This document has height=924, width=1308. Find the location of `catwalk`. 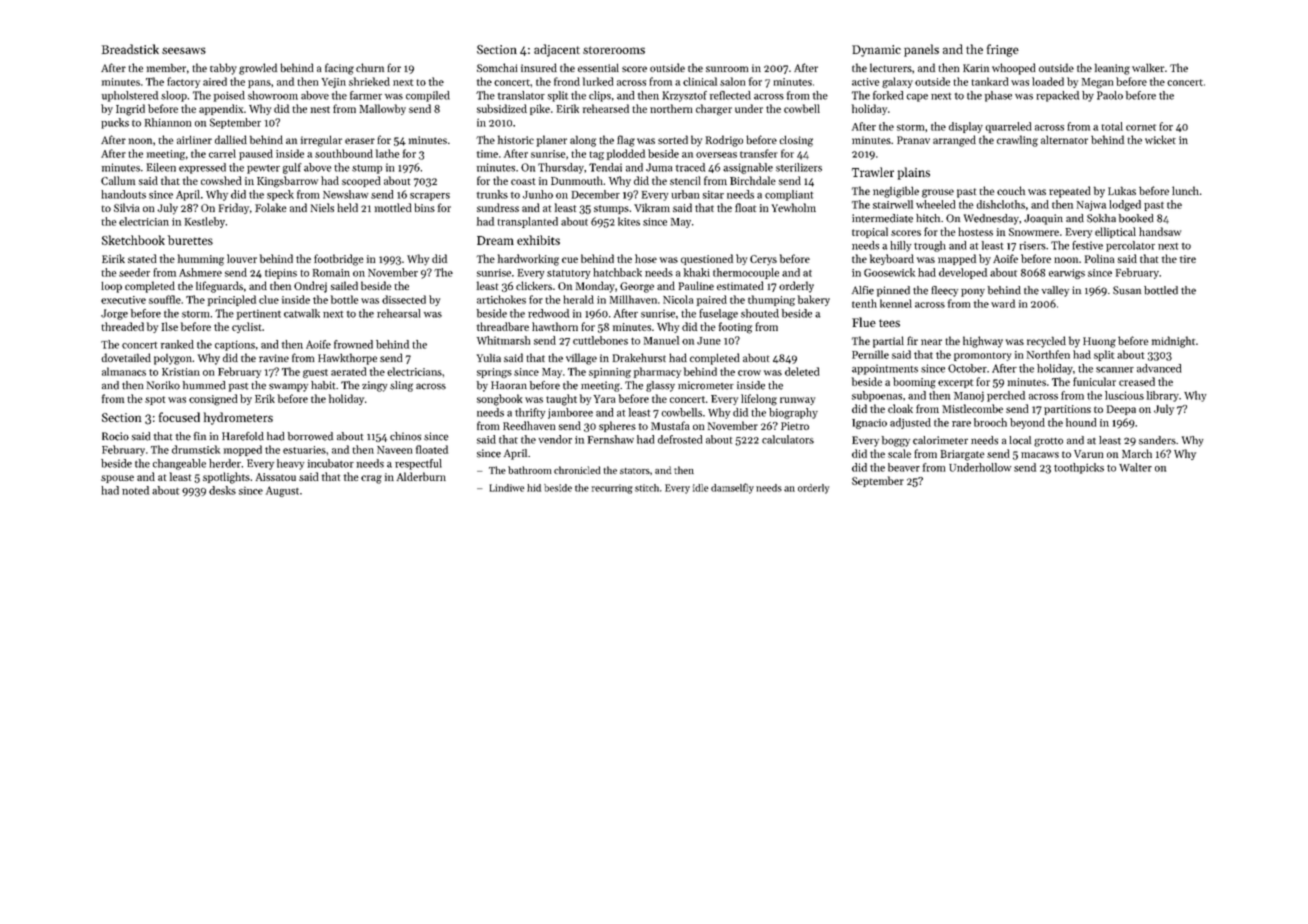

catwalk is located at coordinates (302, 313).
